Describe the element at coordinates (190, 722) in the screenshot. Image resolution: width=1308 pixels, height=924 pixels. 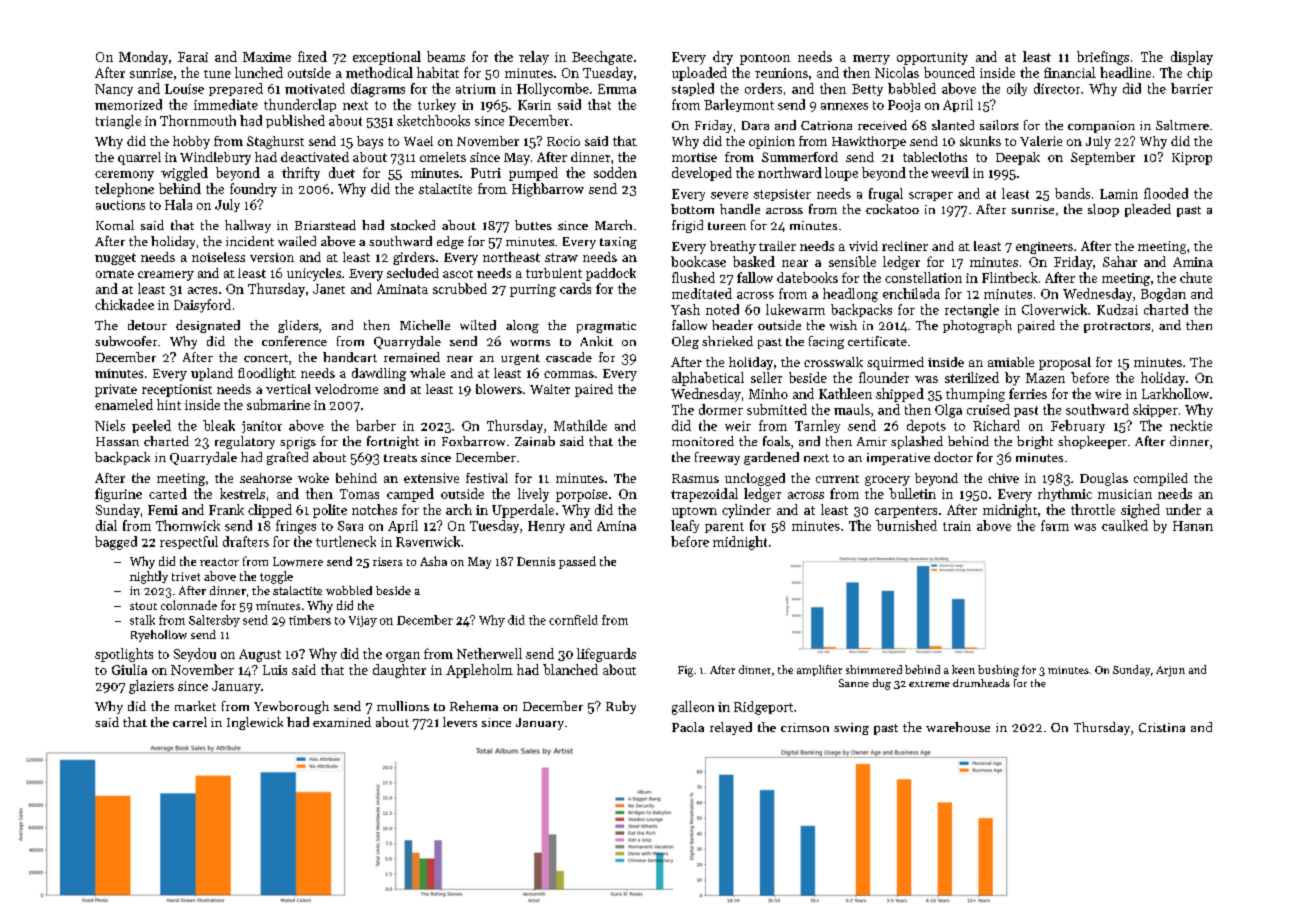
I see `carrel` at that location.
